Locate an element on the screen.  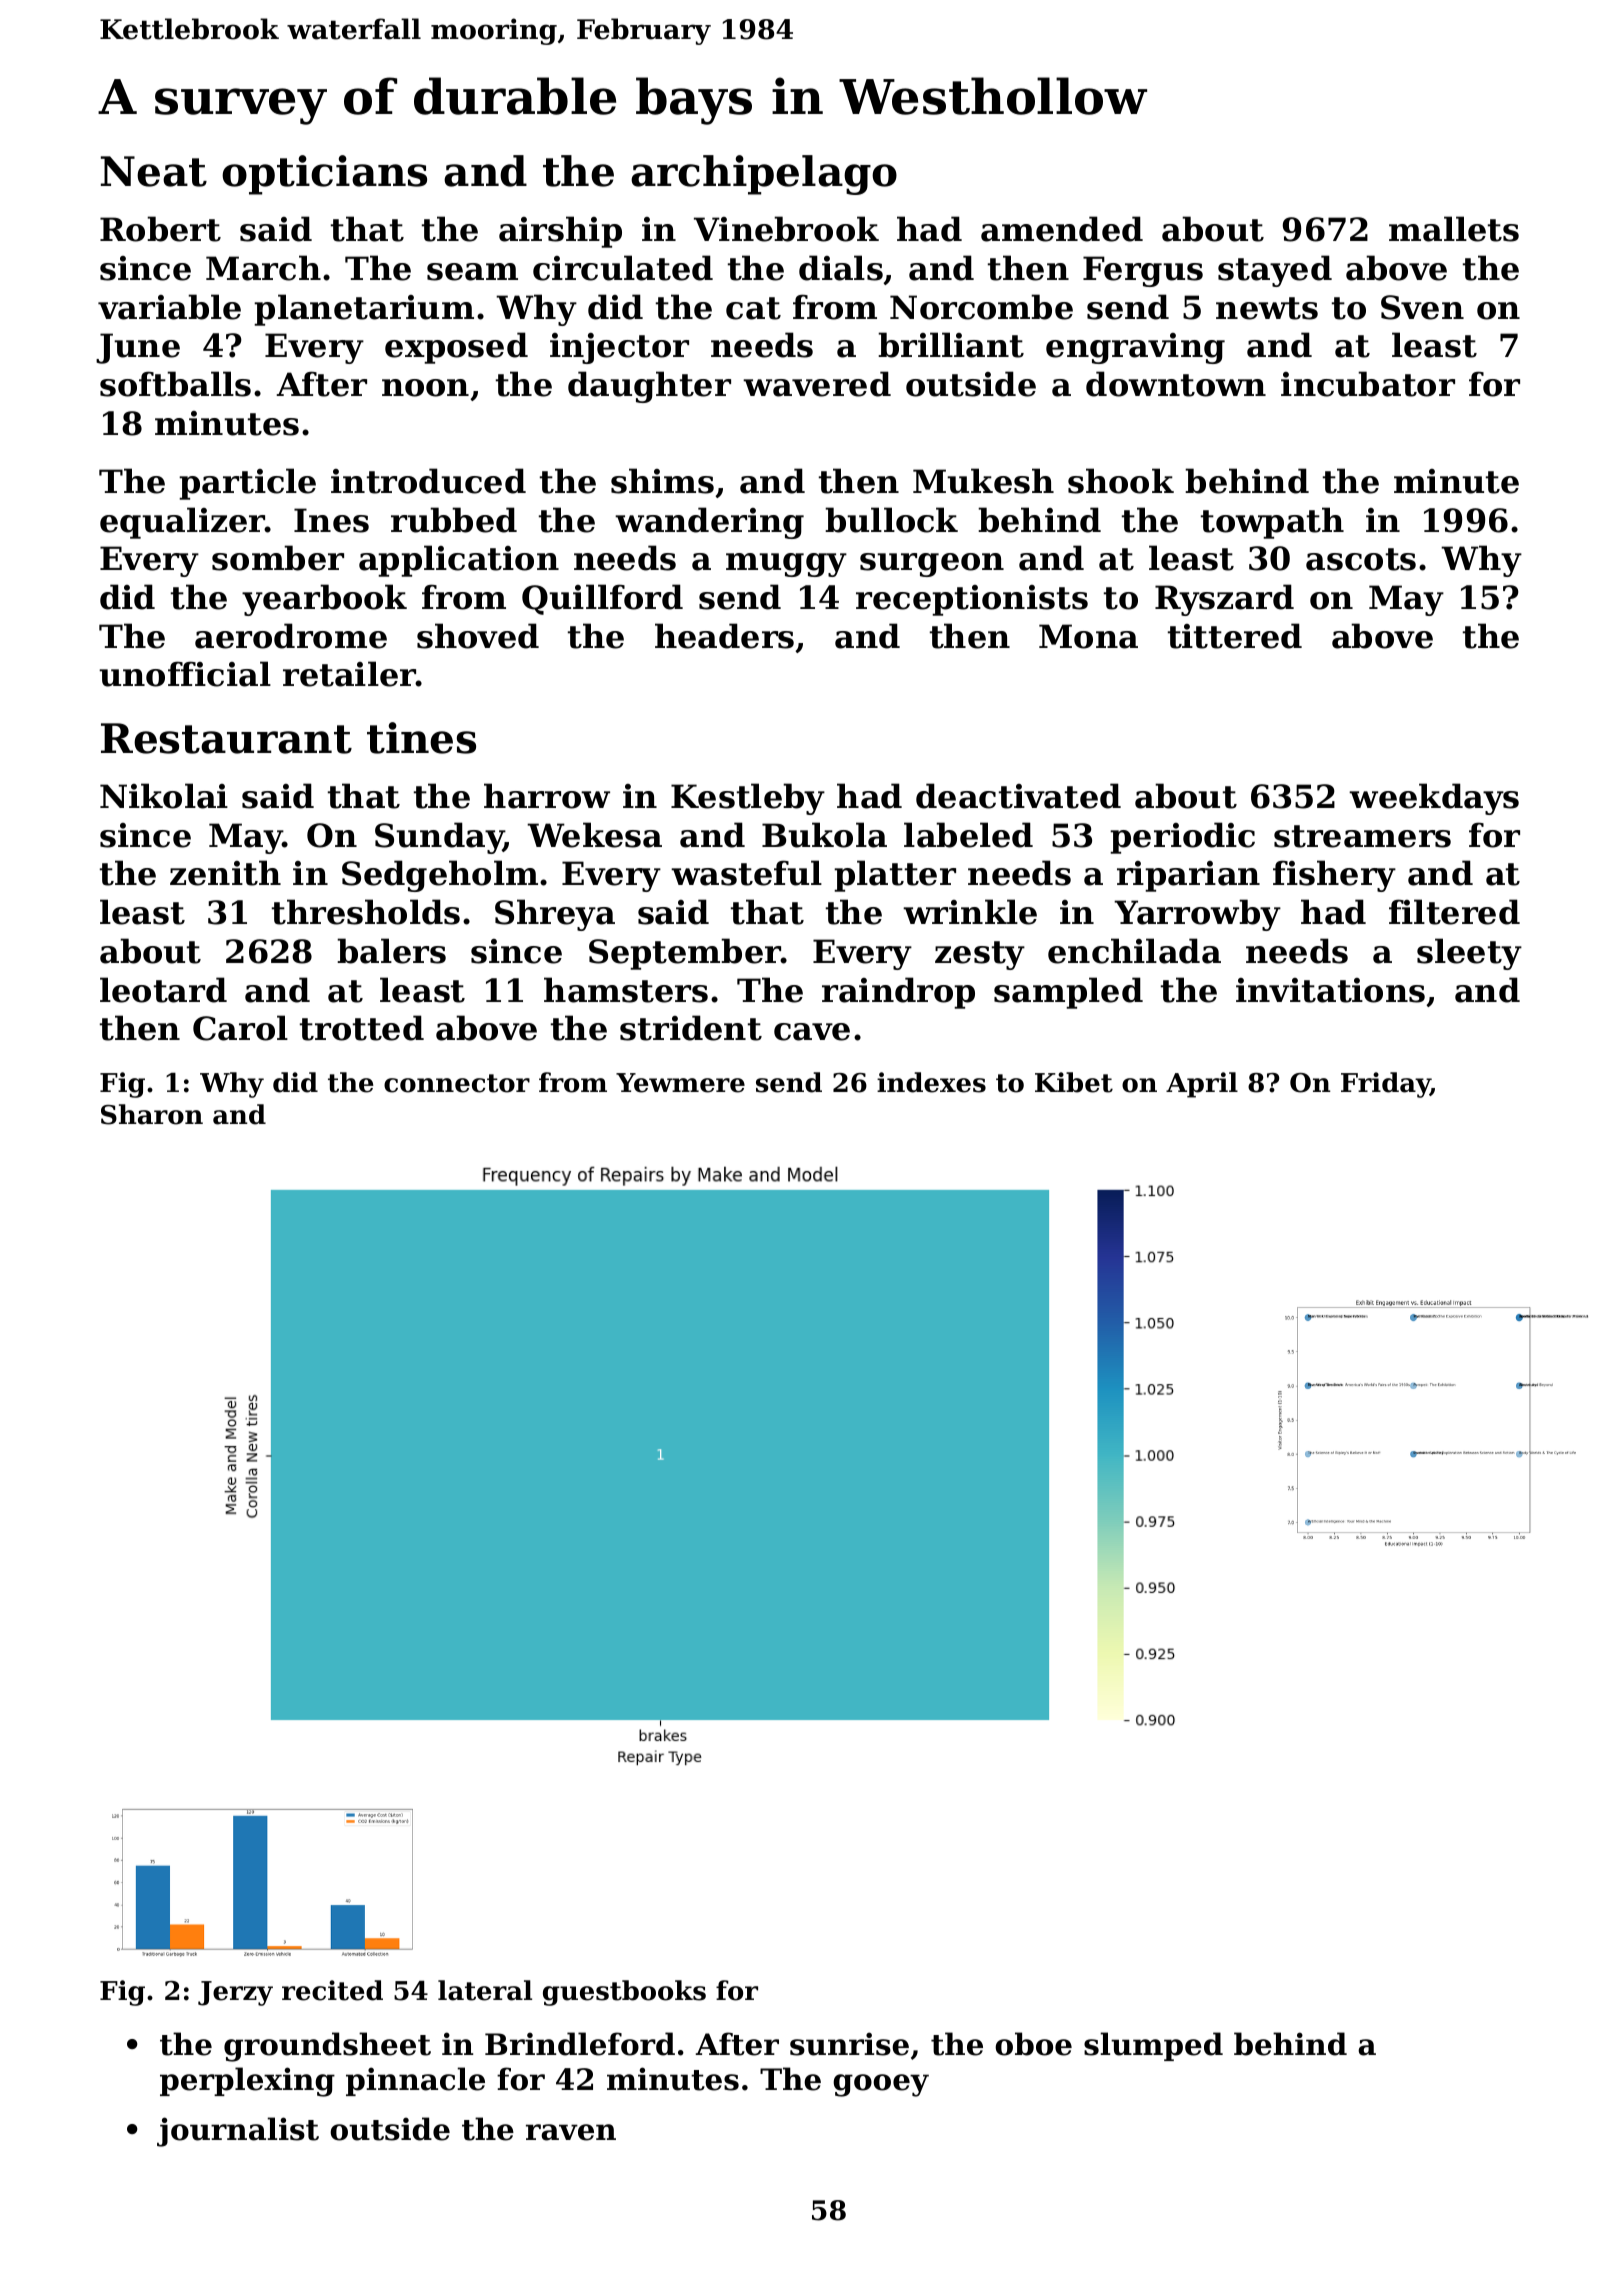
ascots is located at coordinates (1361, 559).
